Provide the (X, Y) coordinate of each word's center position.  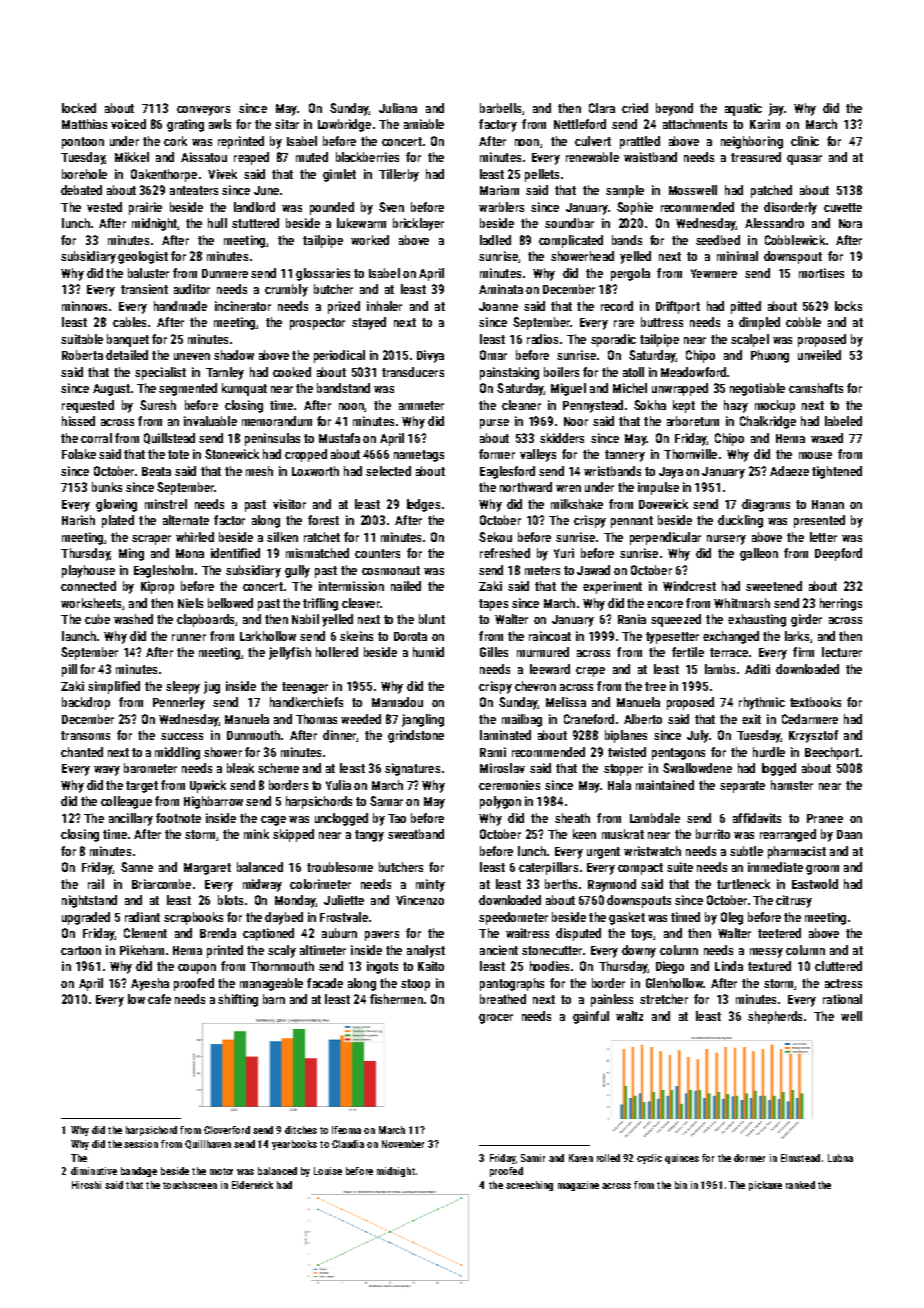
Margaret (207, 869)
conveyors (203, 111)
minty (430, 885)
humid (428, 652)
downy (639, 951)
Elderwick (252, 1185)
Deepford (838, 554)
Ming (131, 554)
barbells (500, 108)
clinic (805, 141)
